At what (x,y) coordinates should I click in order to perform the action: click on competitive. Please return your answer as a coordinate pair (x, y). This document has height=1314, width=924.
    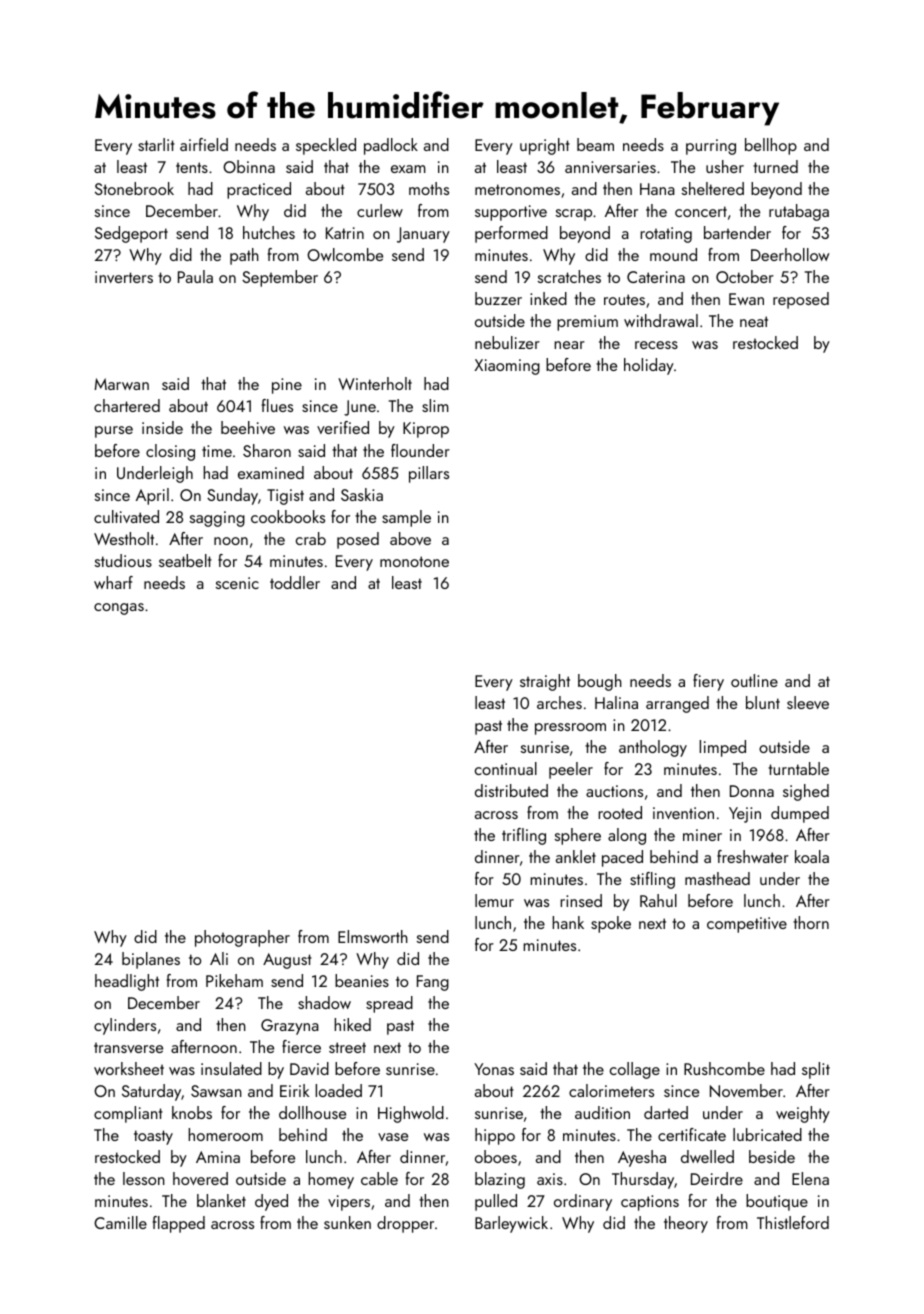
    Looking at the image, I should click on (747, 925).
